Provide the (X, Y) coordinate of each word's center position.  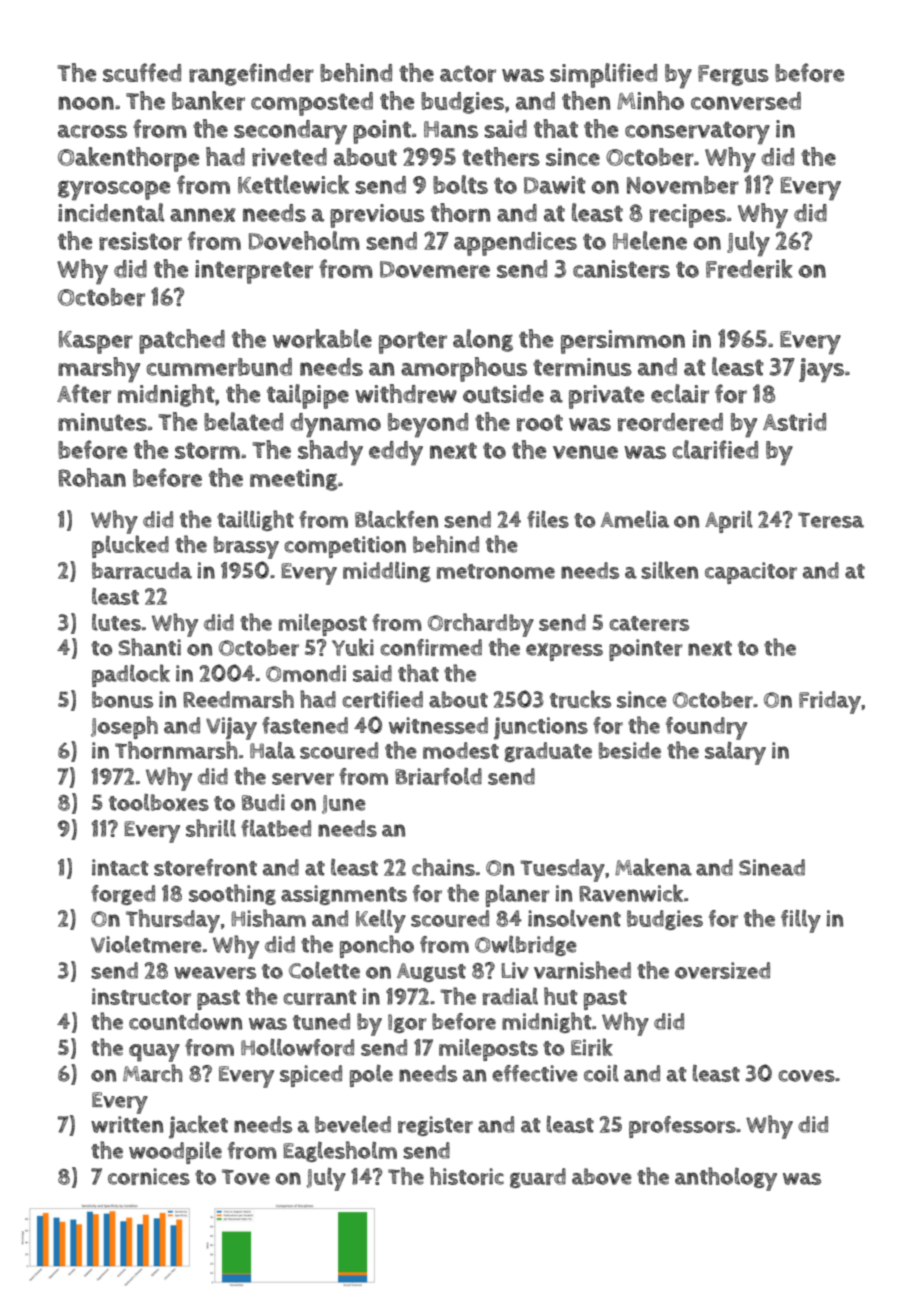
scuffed (142, 72)
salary (735, 753)
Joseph (124, 727)
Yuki (353, 647)
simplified (603, 75)
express (564, 652)
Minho (650, 100)
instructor (141, 996)
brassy (246, 547)
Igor (407, 1023)
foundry (706, 728)
